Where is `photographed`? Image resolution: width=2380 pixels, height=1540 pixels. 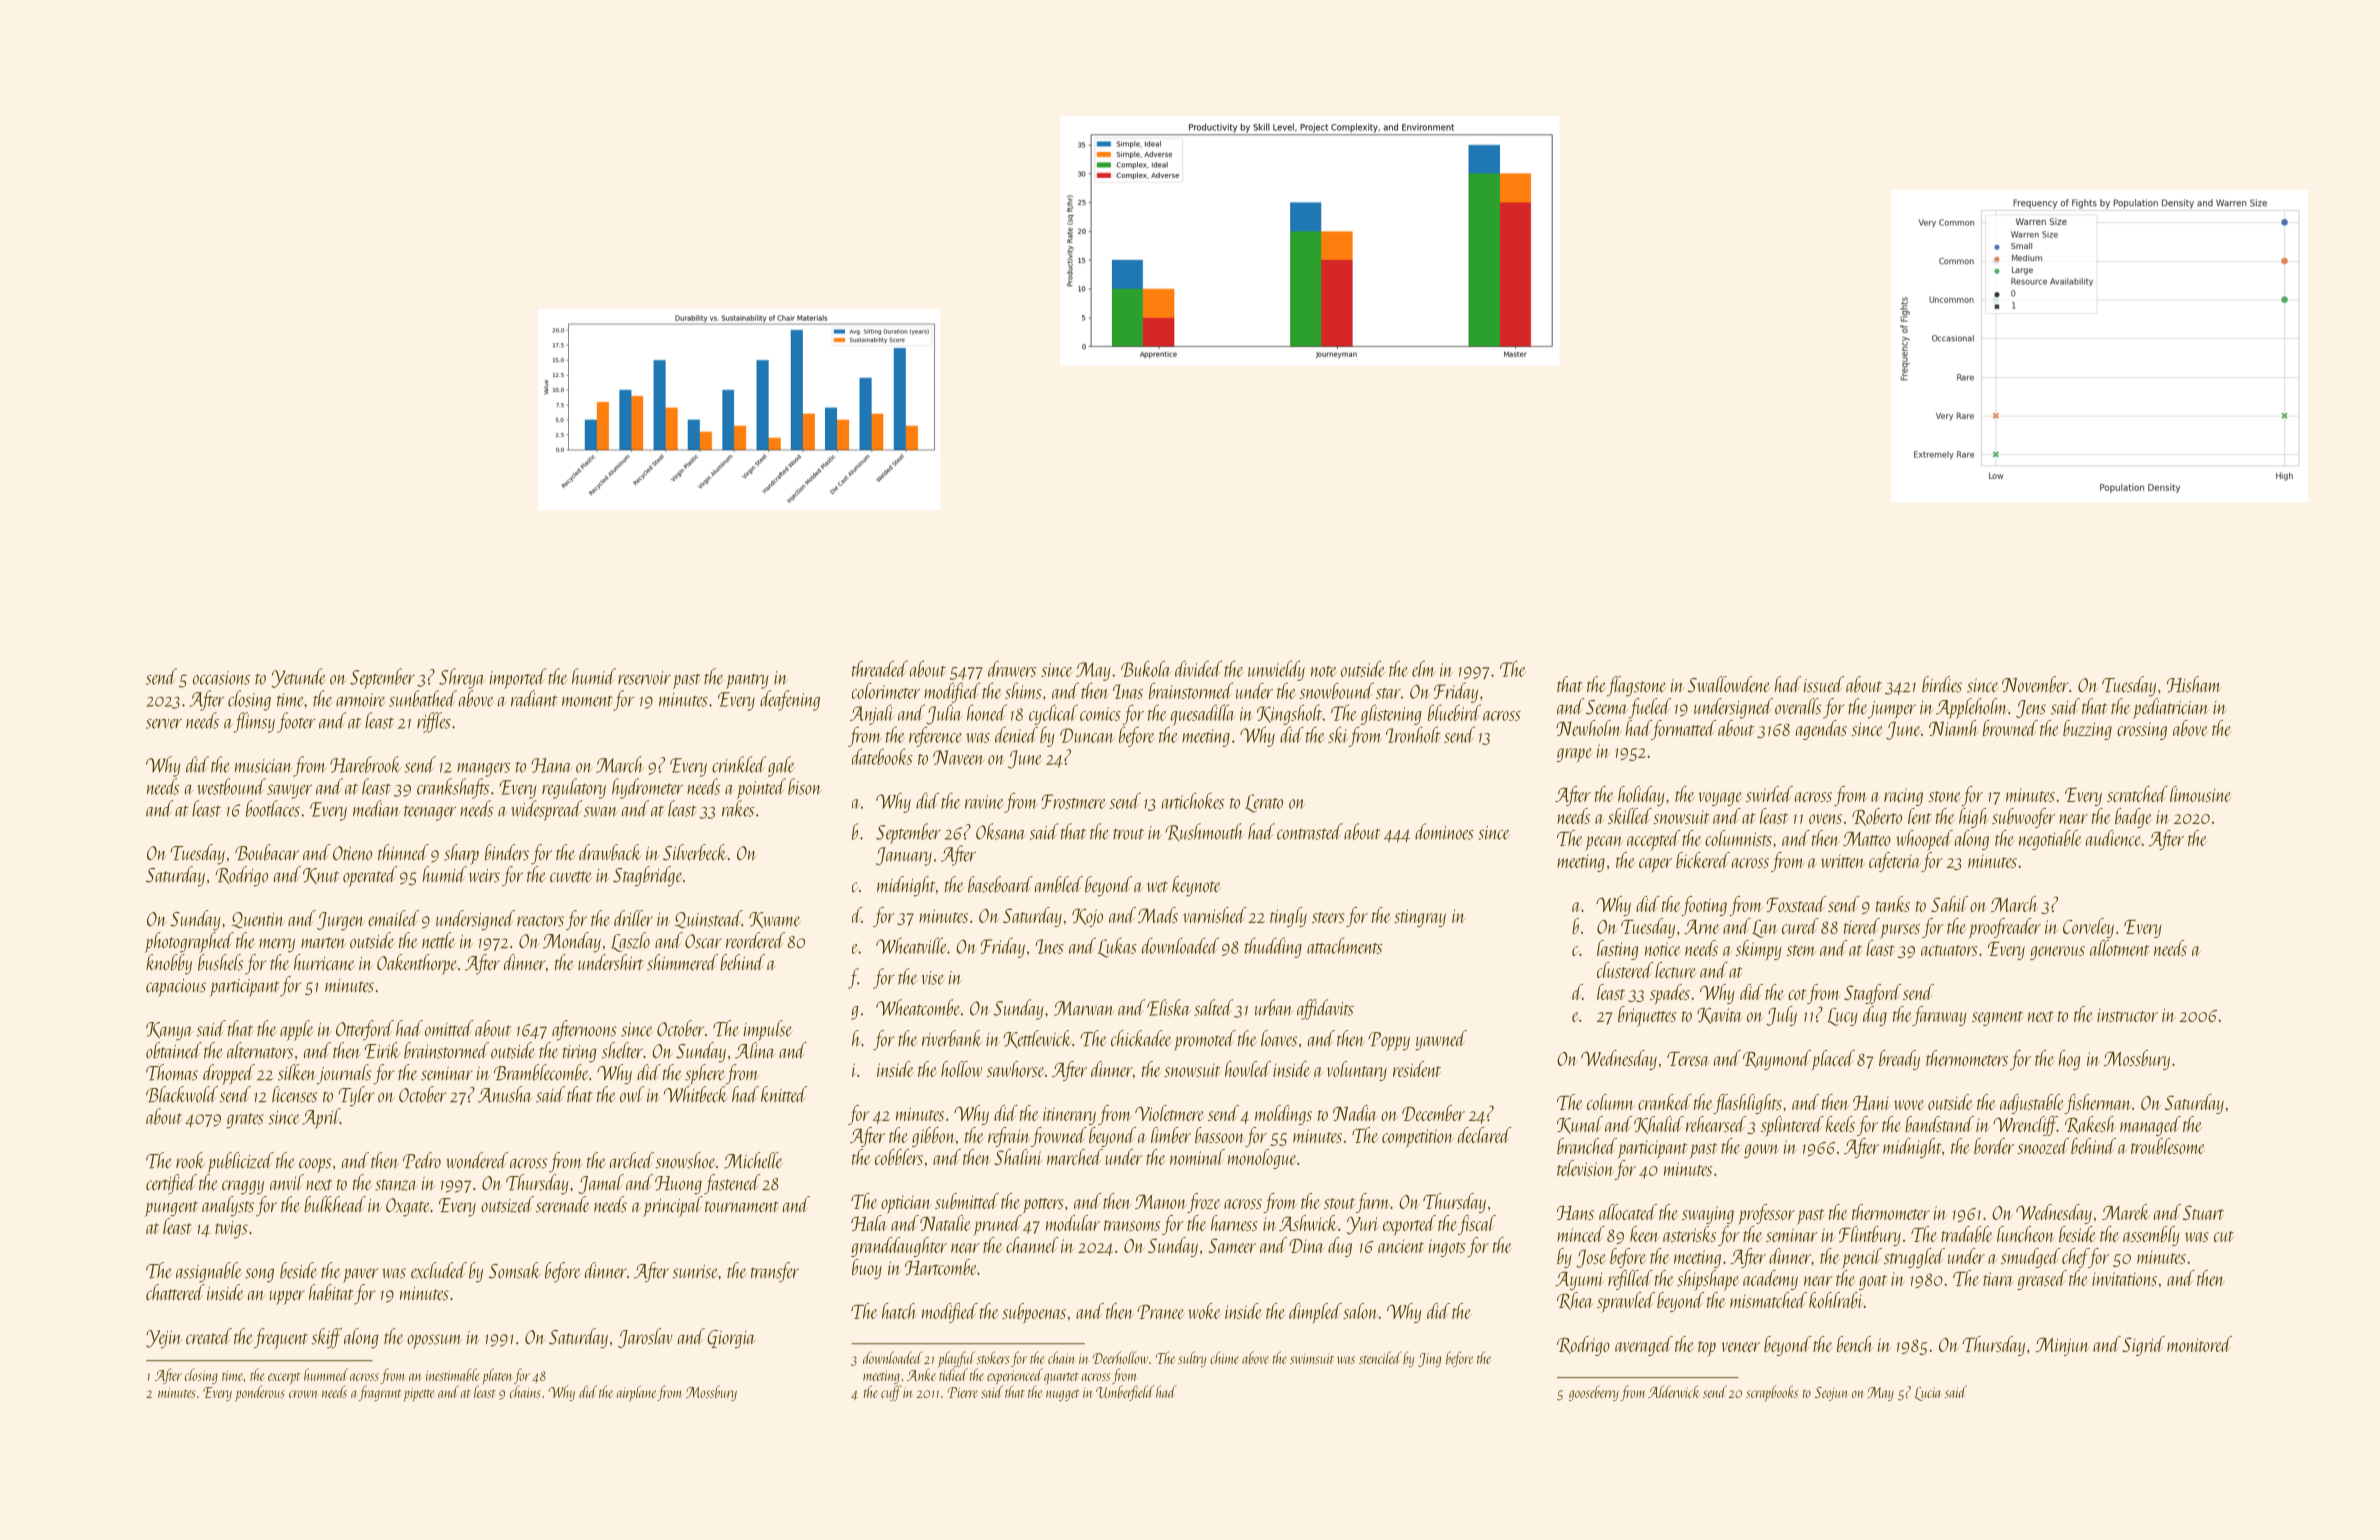 photographed is located at coordinates (189, 942).
